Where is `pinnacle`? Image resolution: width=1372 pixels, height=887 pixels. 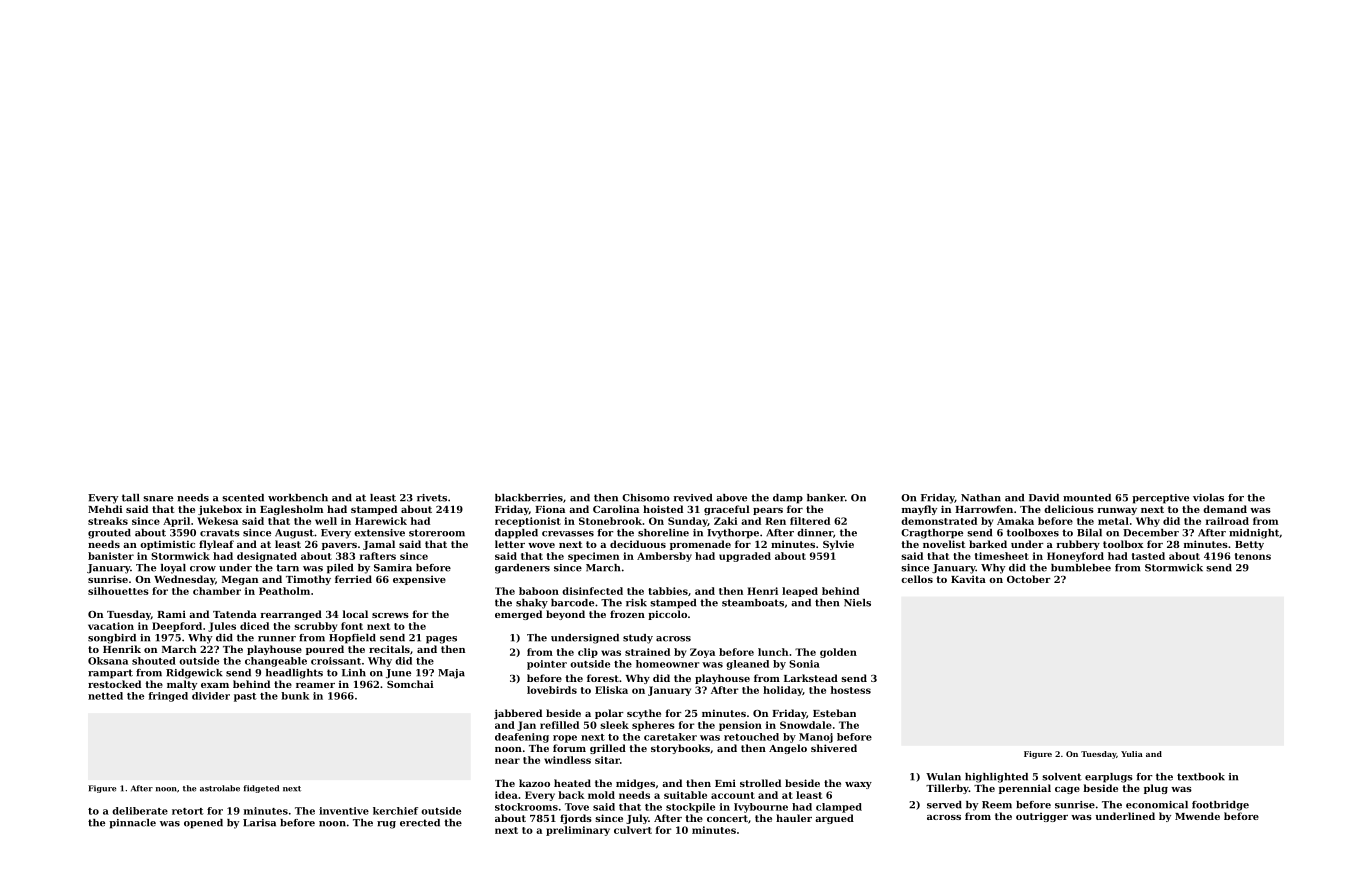
pinnacle is located at coordinates (132, 824).
